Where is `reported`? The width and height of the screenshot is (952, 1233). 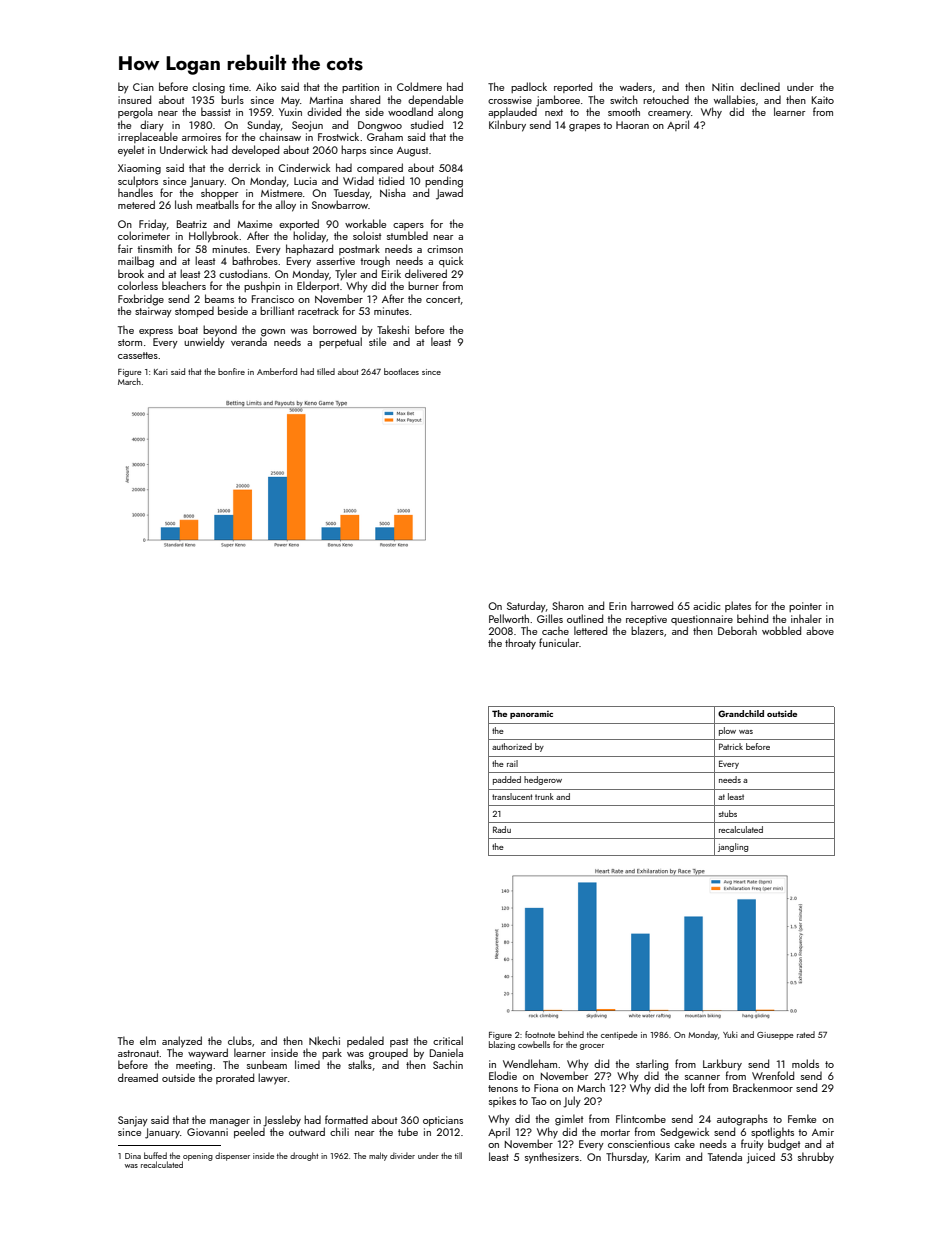 reported is located at coordinates (573, 87).
